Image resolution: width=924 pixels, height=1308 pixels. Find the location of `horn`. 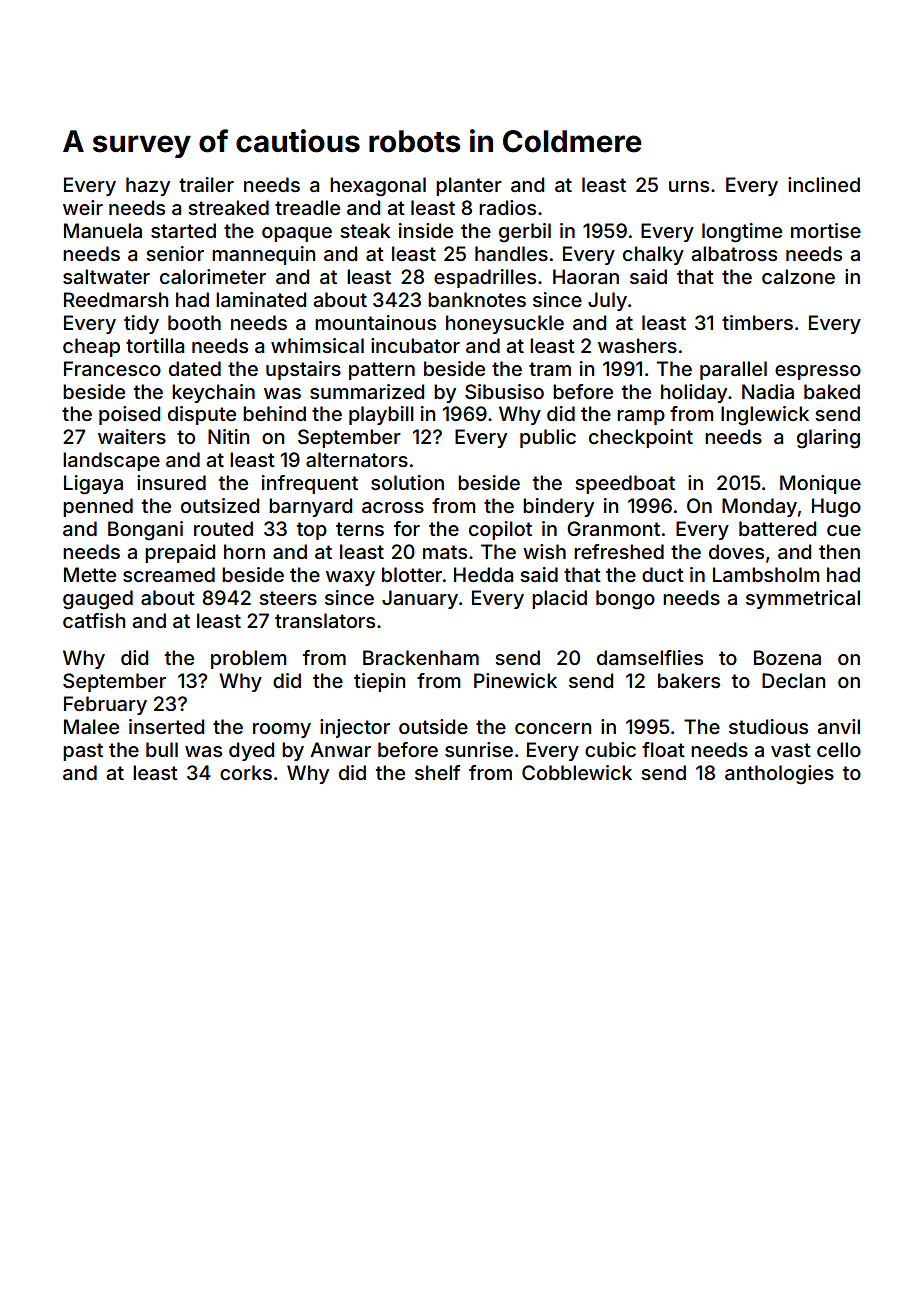

horn is located at coordinates (244, 551).
